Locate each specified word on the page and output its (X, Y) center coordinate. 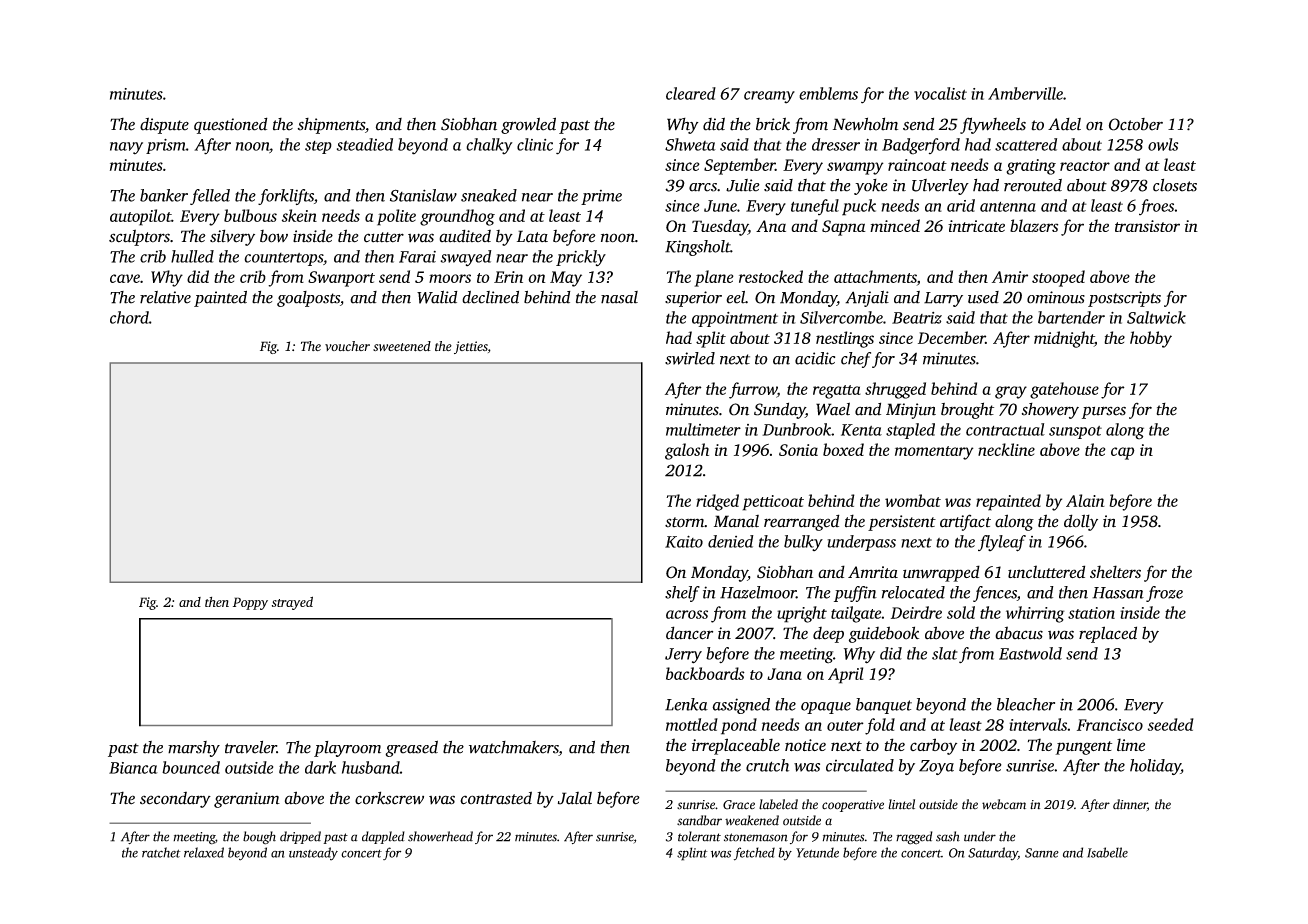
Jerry (683, 656)
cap (1123, 453)
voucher (347, 346)
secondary (175, 800)
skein (299, 215)
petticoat (773, 503)
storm (684, 522)
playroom (347, 749)
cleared (691, 93)
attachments (875, 276)
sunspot (1075, 432)
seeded (1171, 724)
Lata (532, 236)
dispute (164, 125)
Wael (833, 409)
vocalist (940, 93)
